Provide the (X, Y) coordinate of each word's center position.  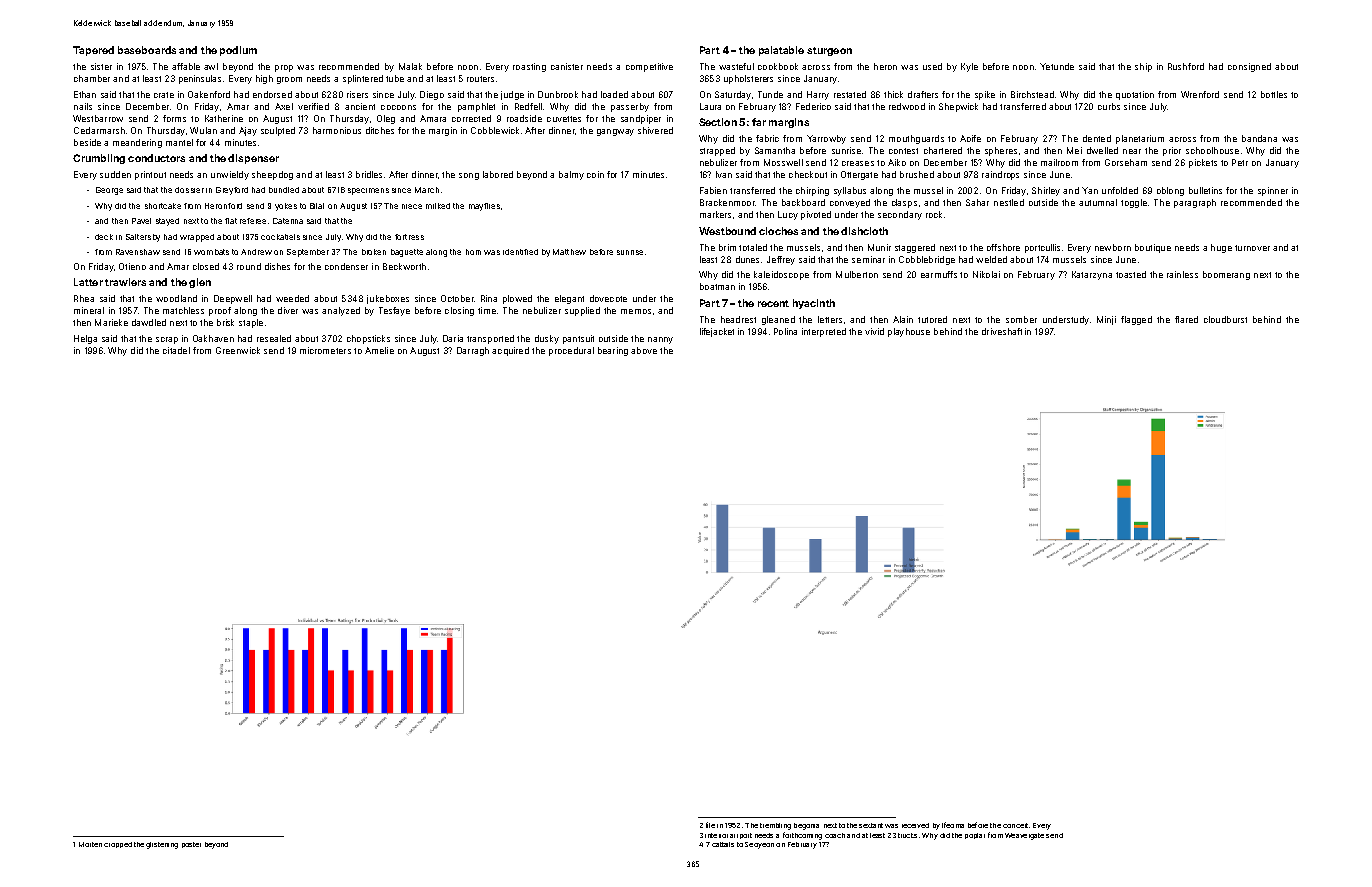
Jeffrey (781, 260)
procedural (571, 351)
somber (1021, 319)
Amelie (379, 350)
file (710, 825)
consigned (1249, 67)
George (109, 191)
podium (238, 51)
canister (567, 66)
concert (1015, 825)
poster (191, 845)
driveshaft (1002, 331)
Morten (90, 844)
